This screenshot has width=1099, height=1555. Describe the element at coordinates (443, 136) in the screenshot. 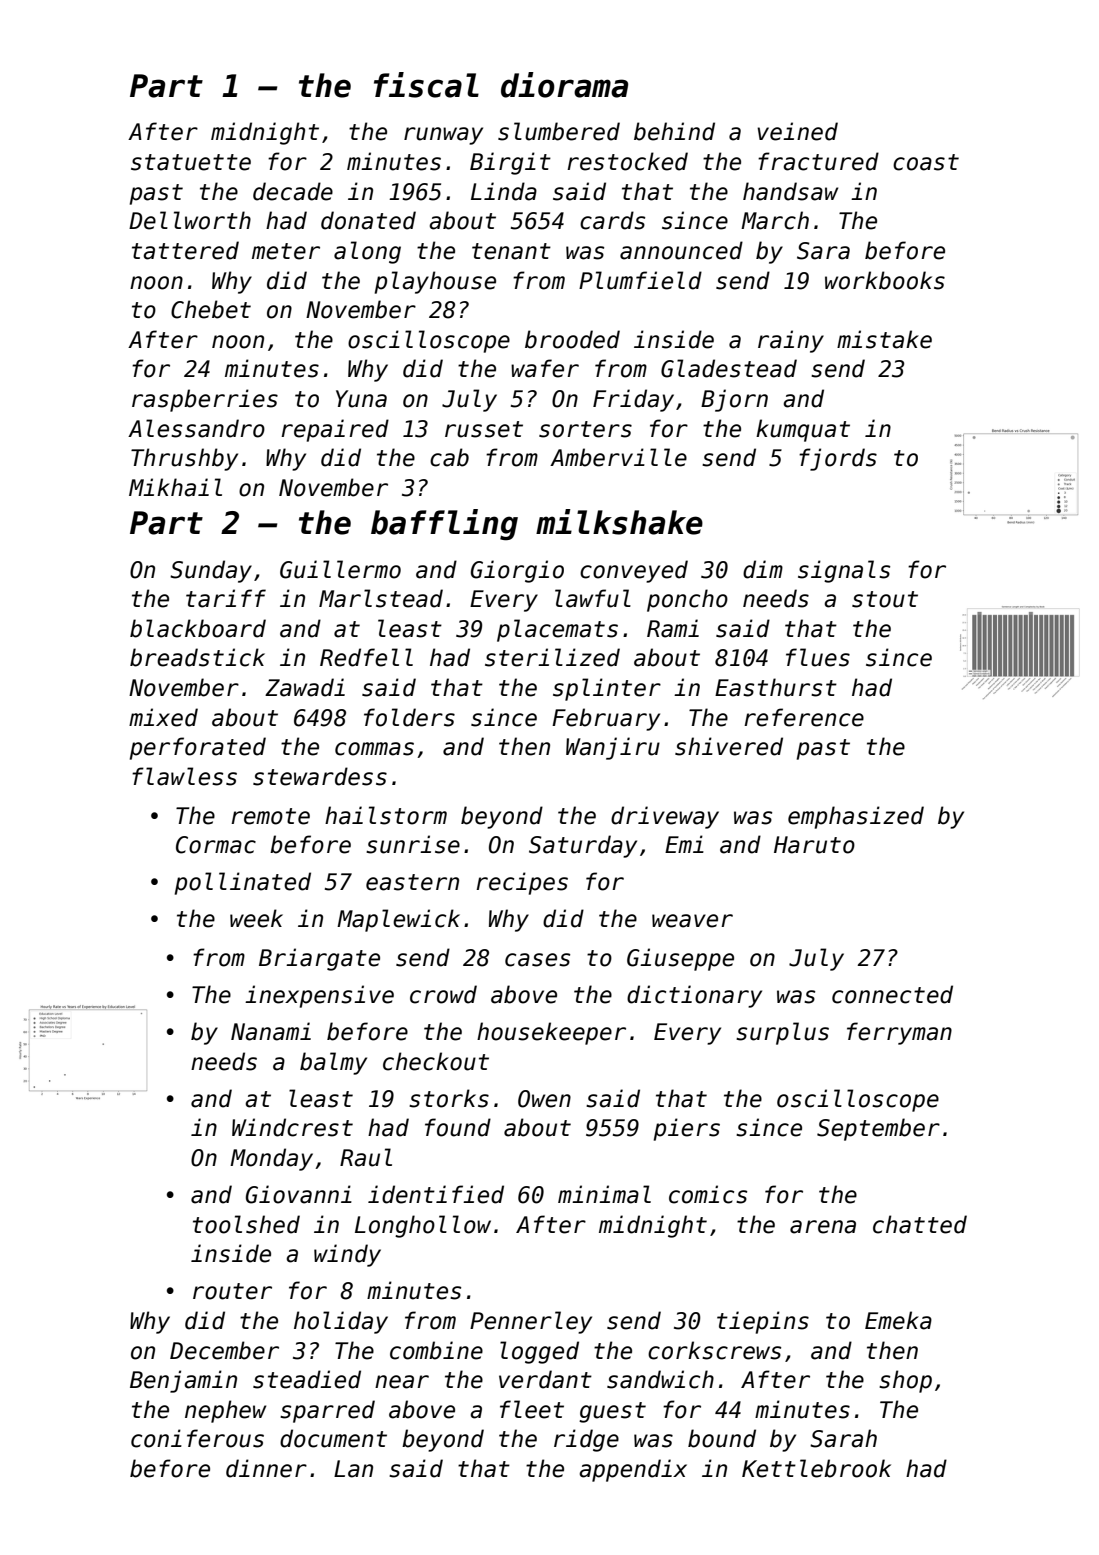

I see `runway` at that location.
